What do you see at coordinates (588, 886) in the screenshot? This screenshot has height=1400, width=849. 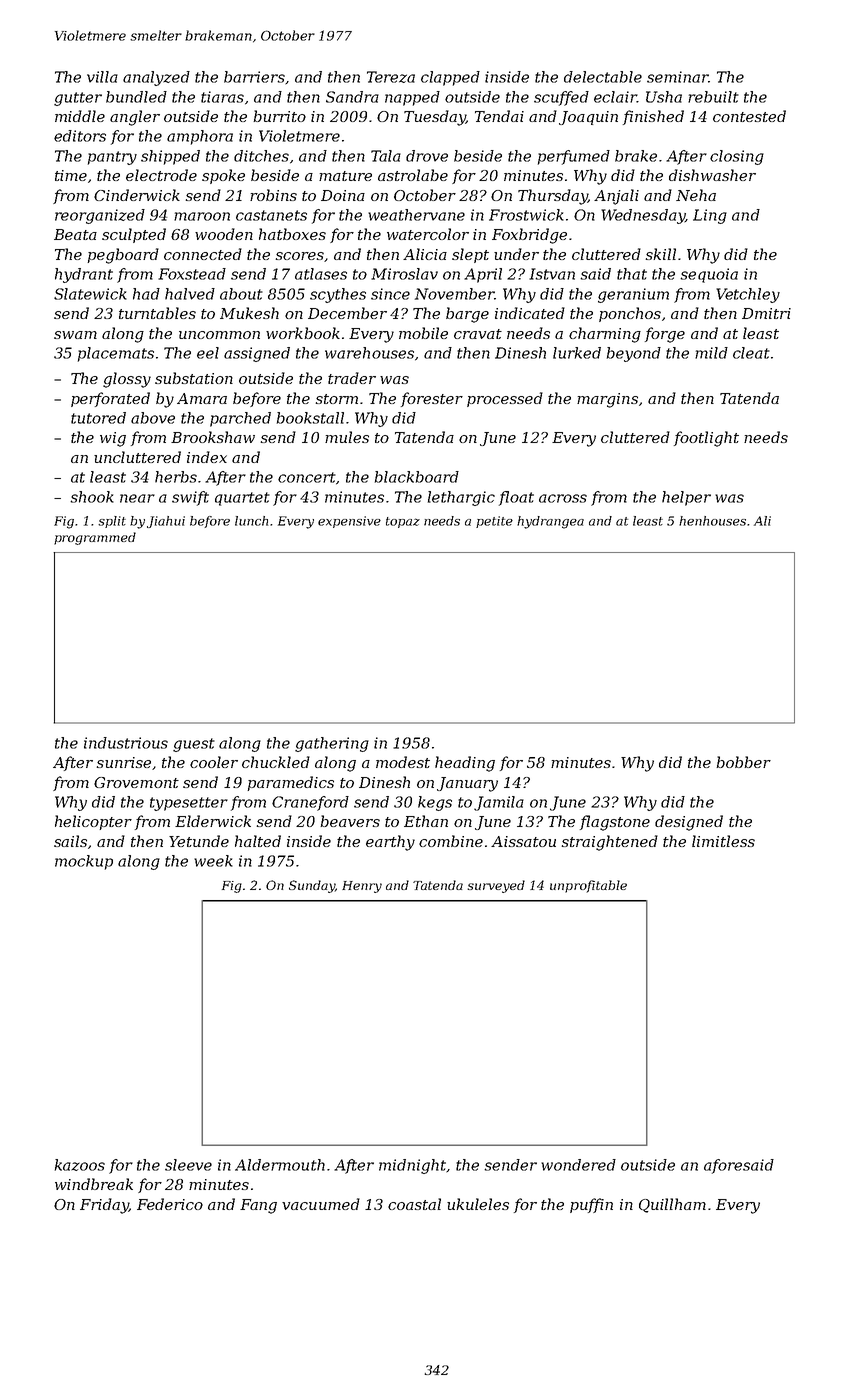 I see `unprofitable` at bounding box center [588, 886].
